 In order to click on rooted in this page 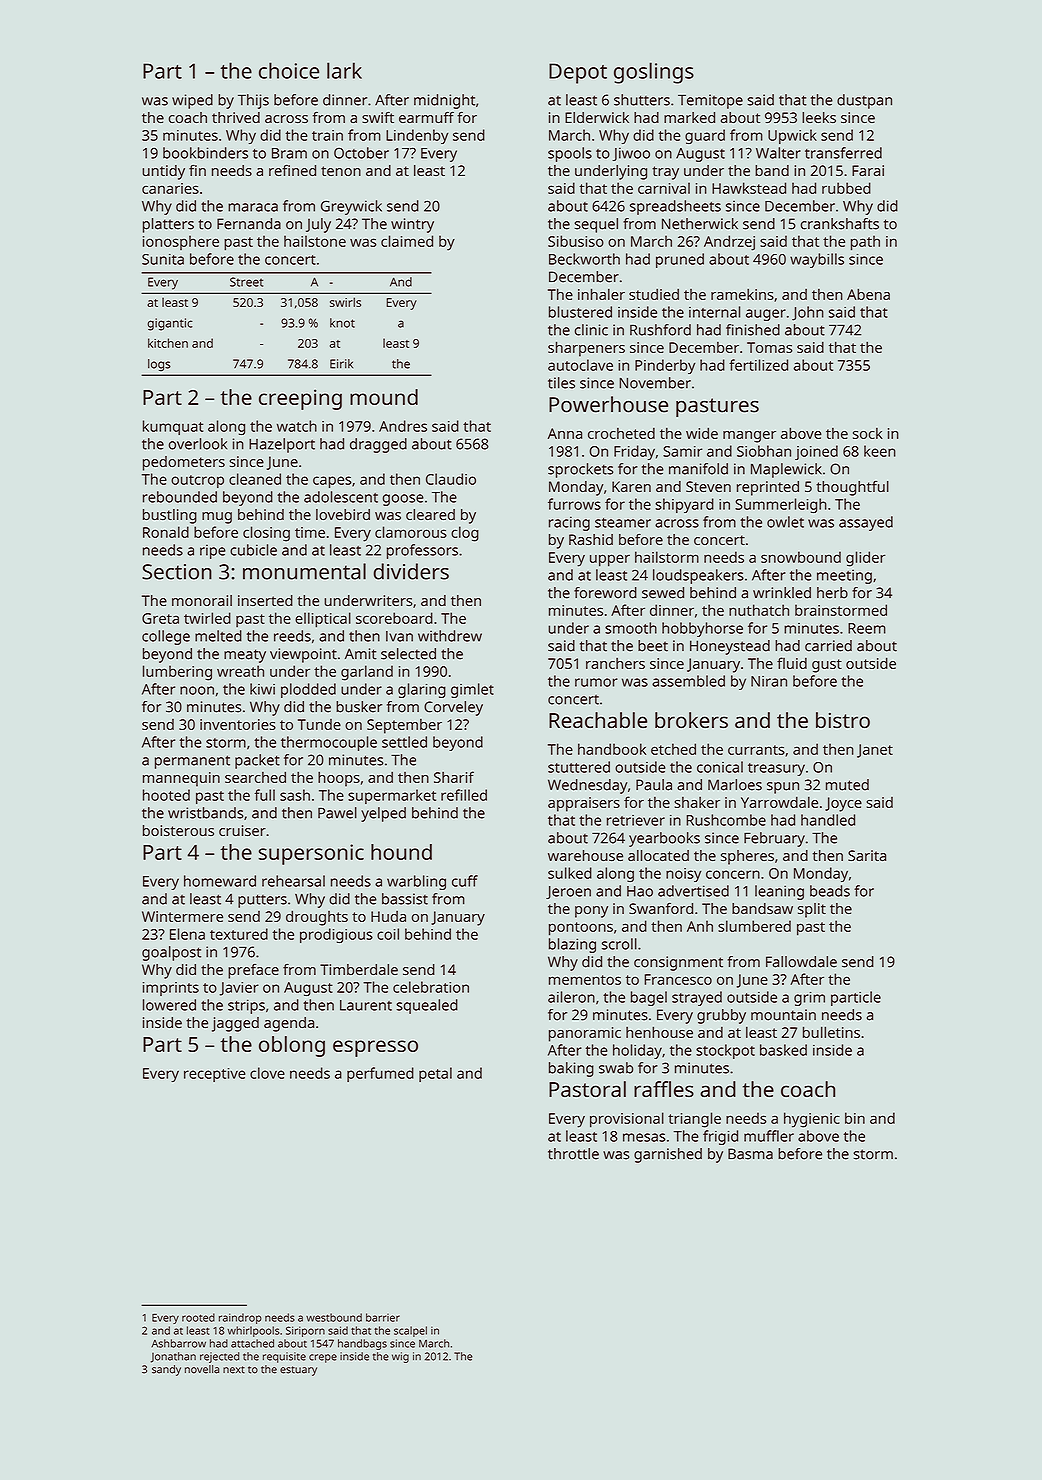, I will do `click(198, 1317)`.
